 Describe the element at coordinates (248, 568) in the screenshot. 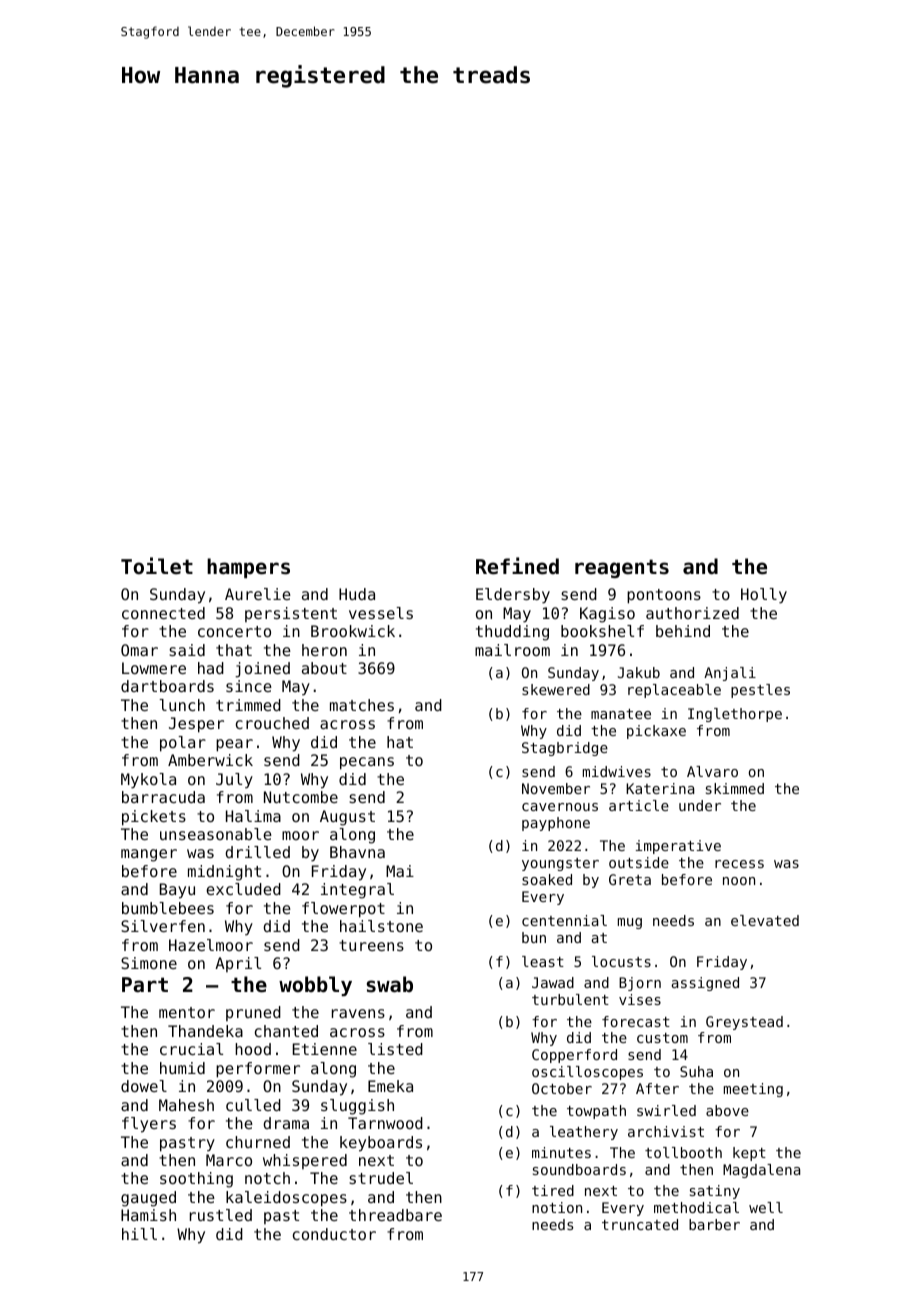

I see `hampers` at that location.
